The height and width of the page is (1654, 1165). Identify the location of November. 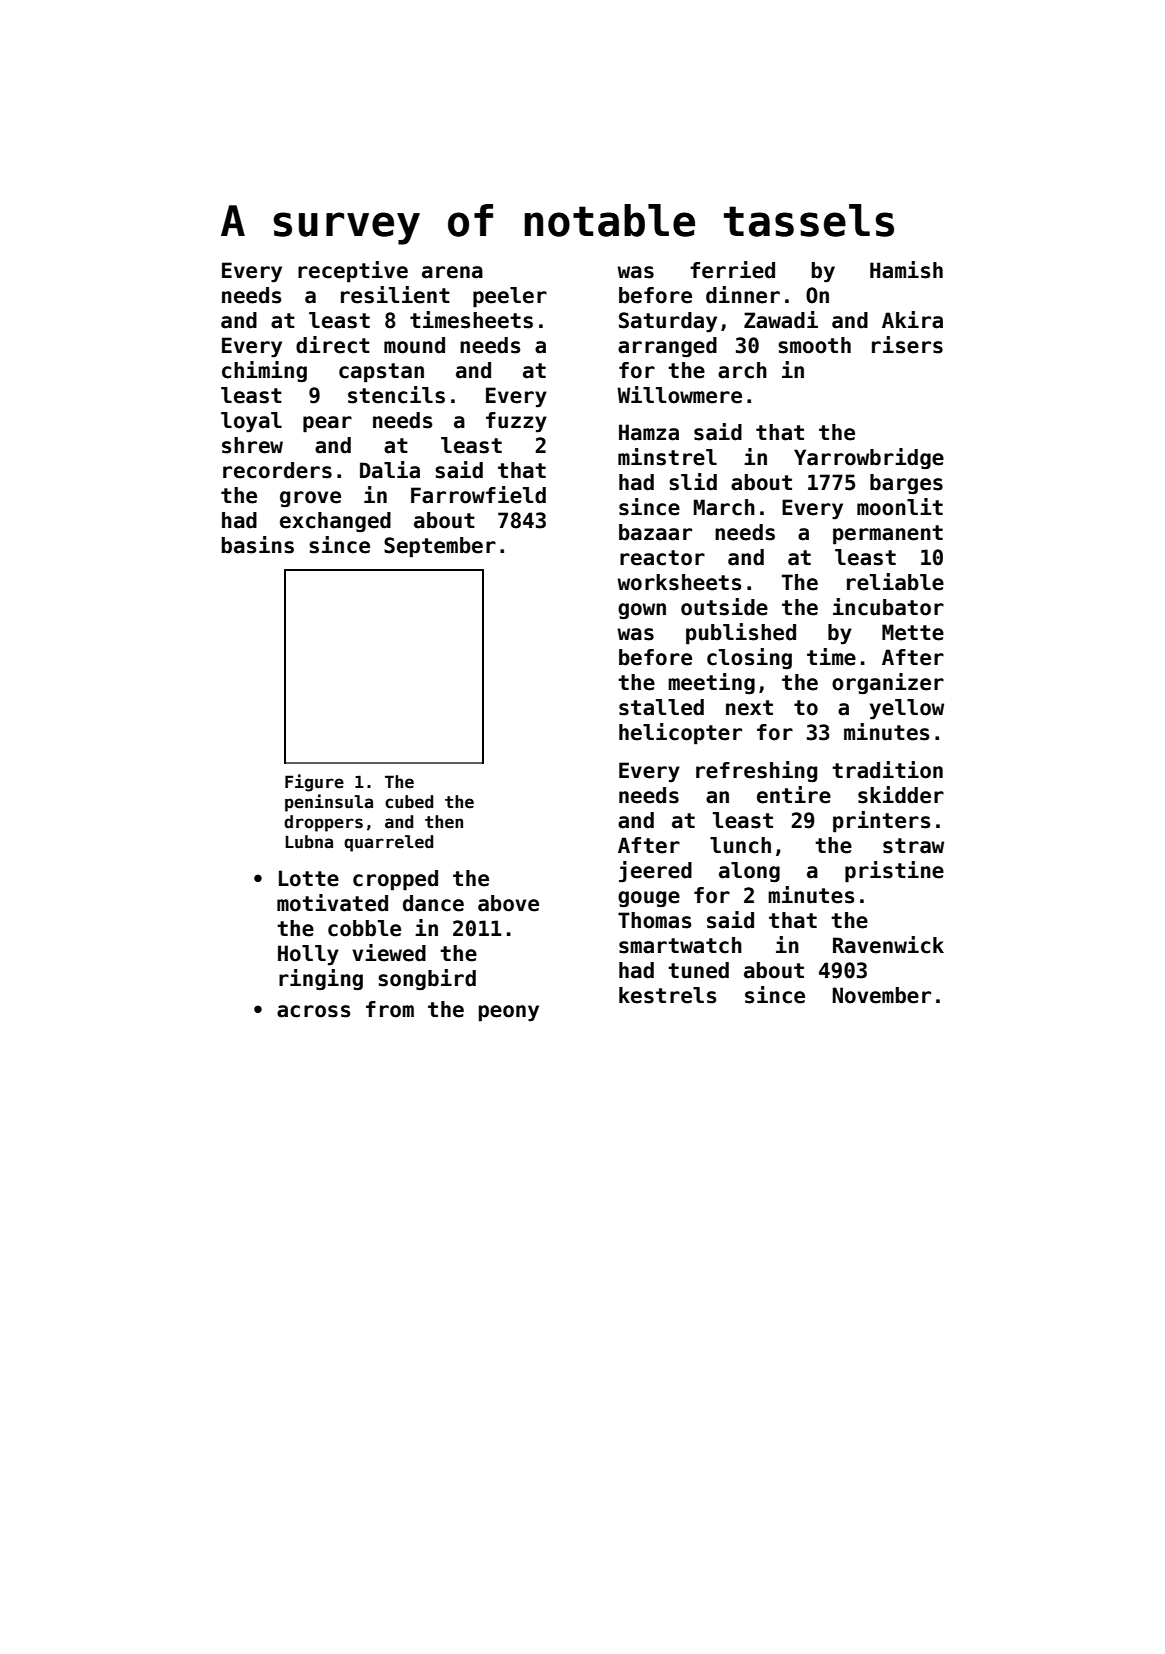
(882, 995).
